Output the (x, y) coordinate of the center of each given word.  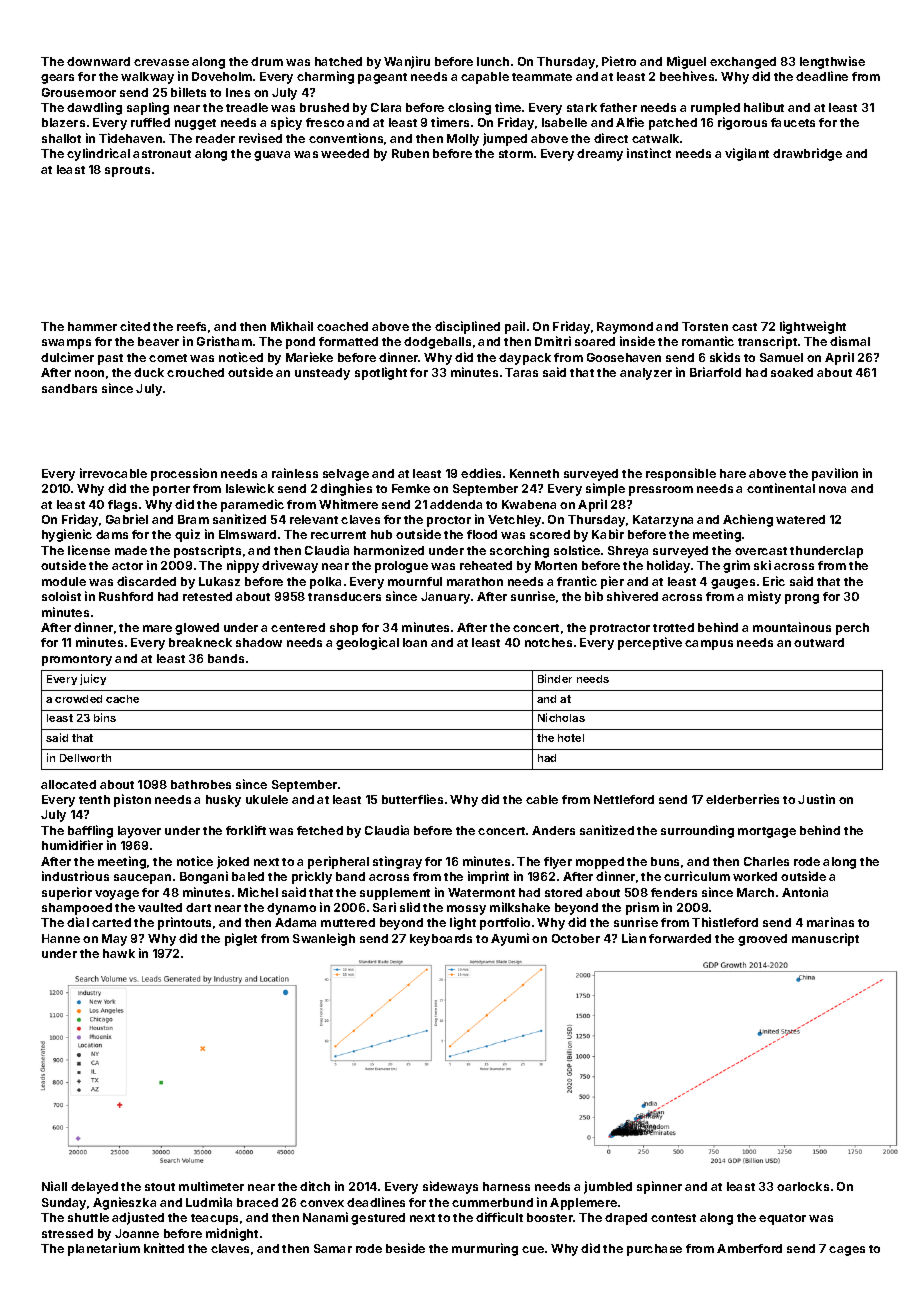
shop (344, 629)
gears (57, 79)
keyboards (441, 940)
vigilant (747, 154)
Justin (816, 799)
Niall (54, 1186)
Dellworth (85, 758)
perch (852, 629)
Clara (386, 107)
